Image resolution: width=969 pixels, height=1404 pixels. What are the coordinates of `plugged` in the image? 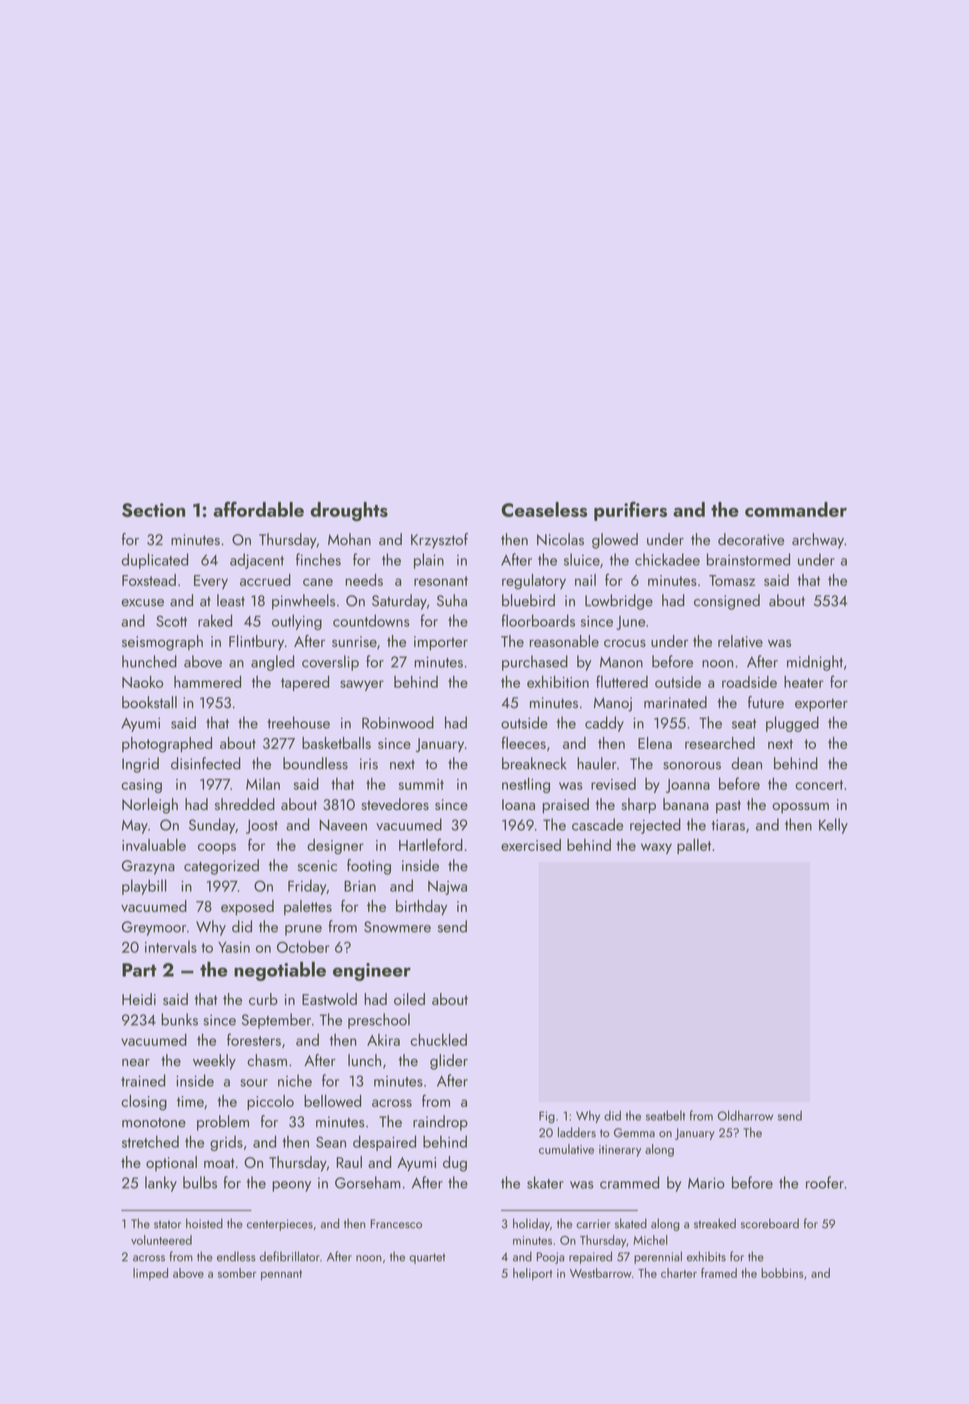 It's located at (792, 724).
